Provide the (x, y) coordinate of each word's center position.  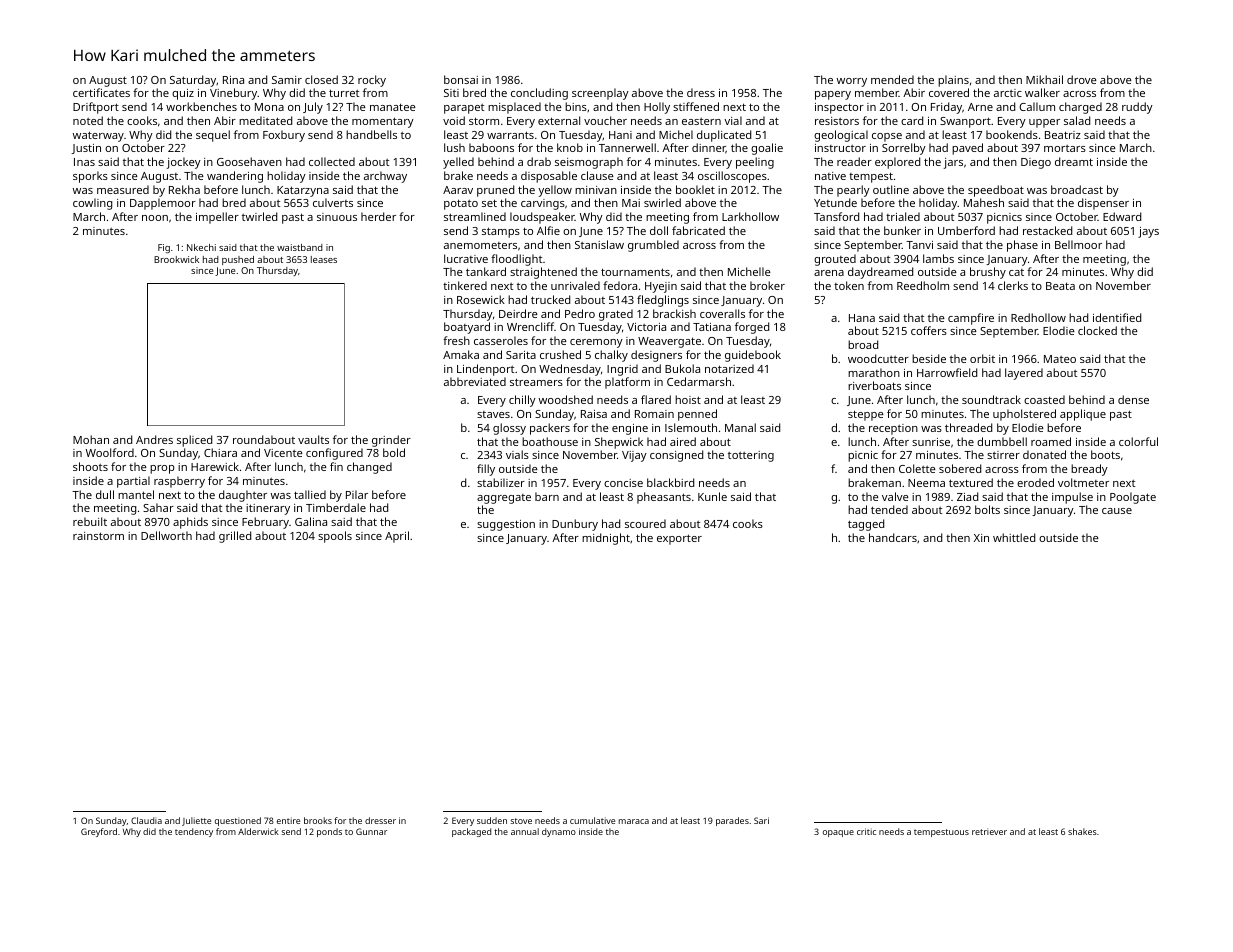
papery (833, 95)
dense (1133, 399)
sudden (492, 820)
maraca (634, 821)
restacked (1047, 230)
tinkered (465, 285)
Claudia (146, 820)
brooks (318, 820)
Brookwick (176, 259)
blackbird (670, 482)
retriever (989, 831)
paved (967, 149)
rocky (372, 81)
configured (334, 454)
